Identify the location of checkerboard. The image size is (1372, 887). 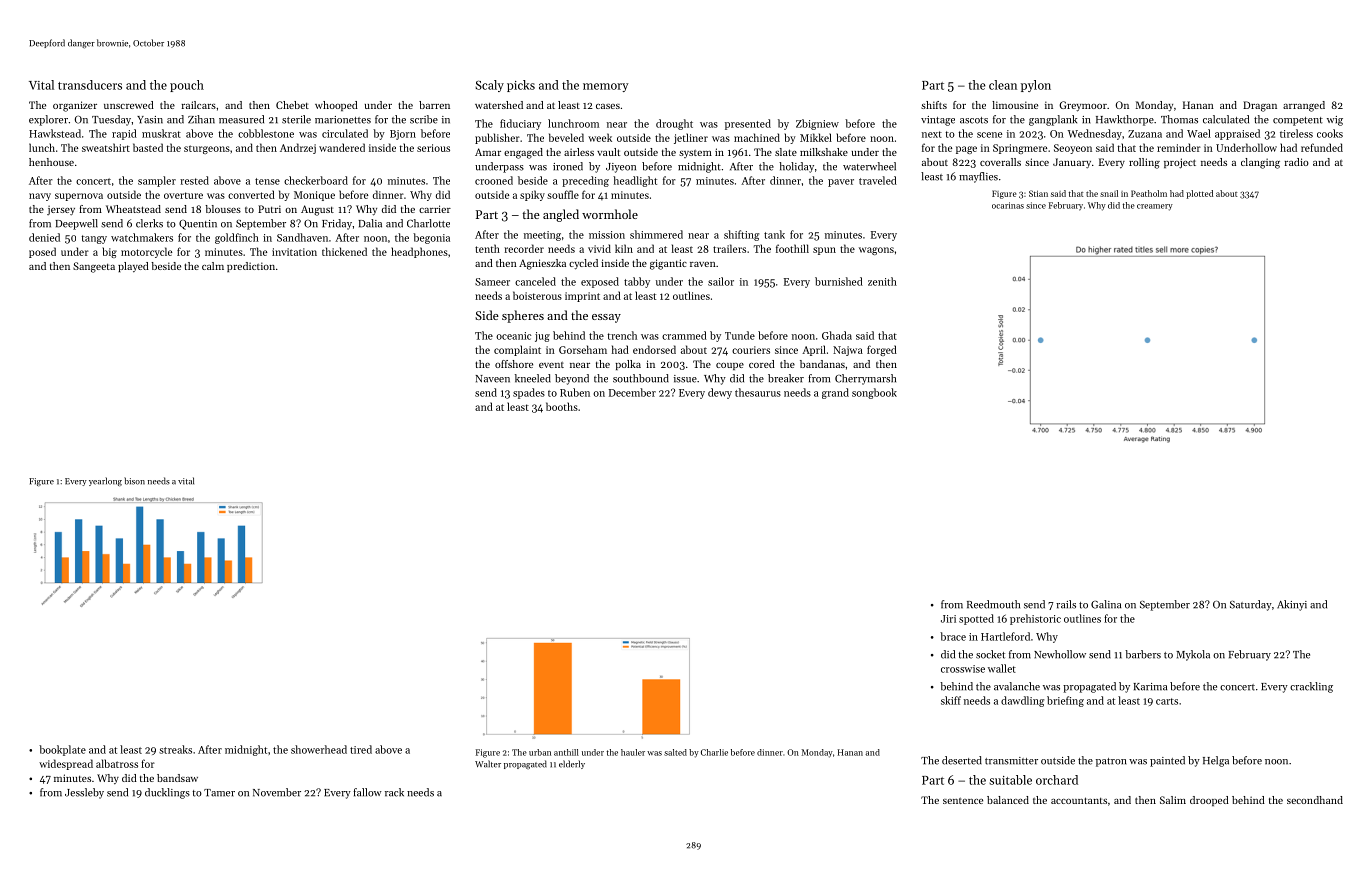
(316, 180).
